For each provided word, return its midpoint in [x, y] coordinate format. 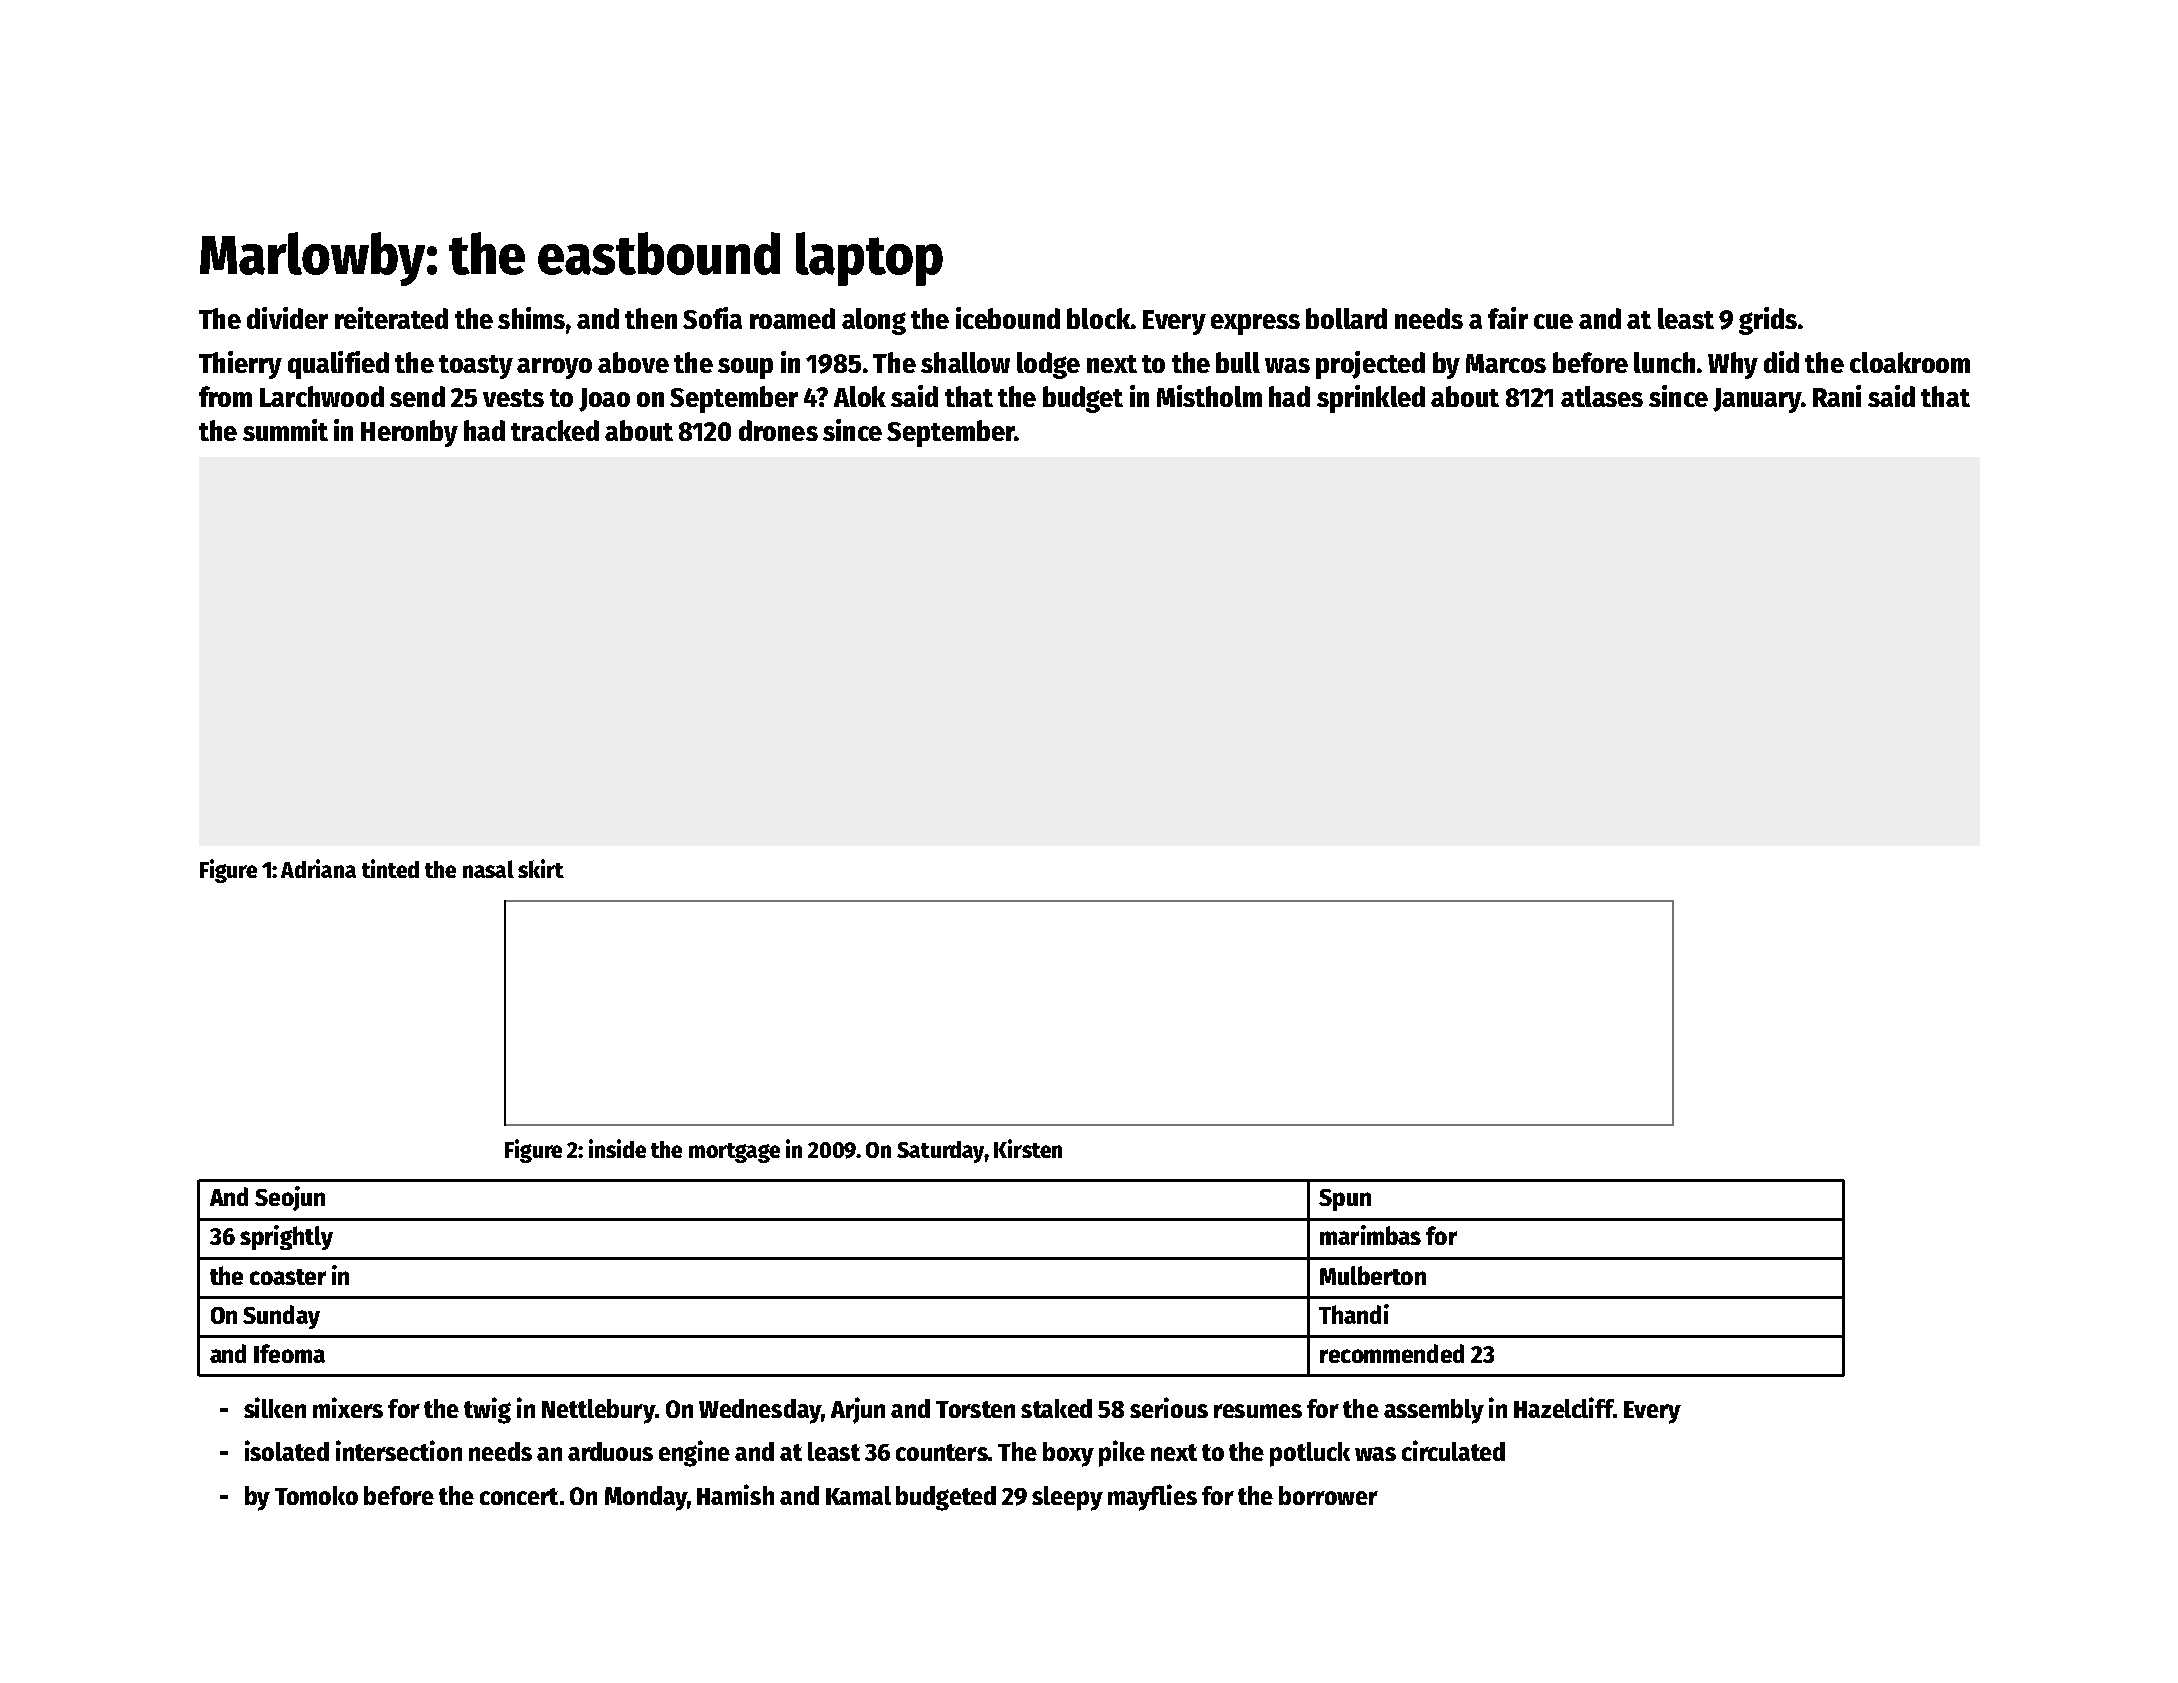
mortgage [734, 1153]
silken [275, 1407]
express [1255, 324]
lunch [1664, 362]
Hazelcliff [1563, 1407]
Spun [1345, 1200]
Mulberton [1373, 1275]
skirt [541, 868]
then [651, 318]
